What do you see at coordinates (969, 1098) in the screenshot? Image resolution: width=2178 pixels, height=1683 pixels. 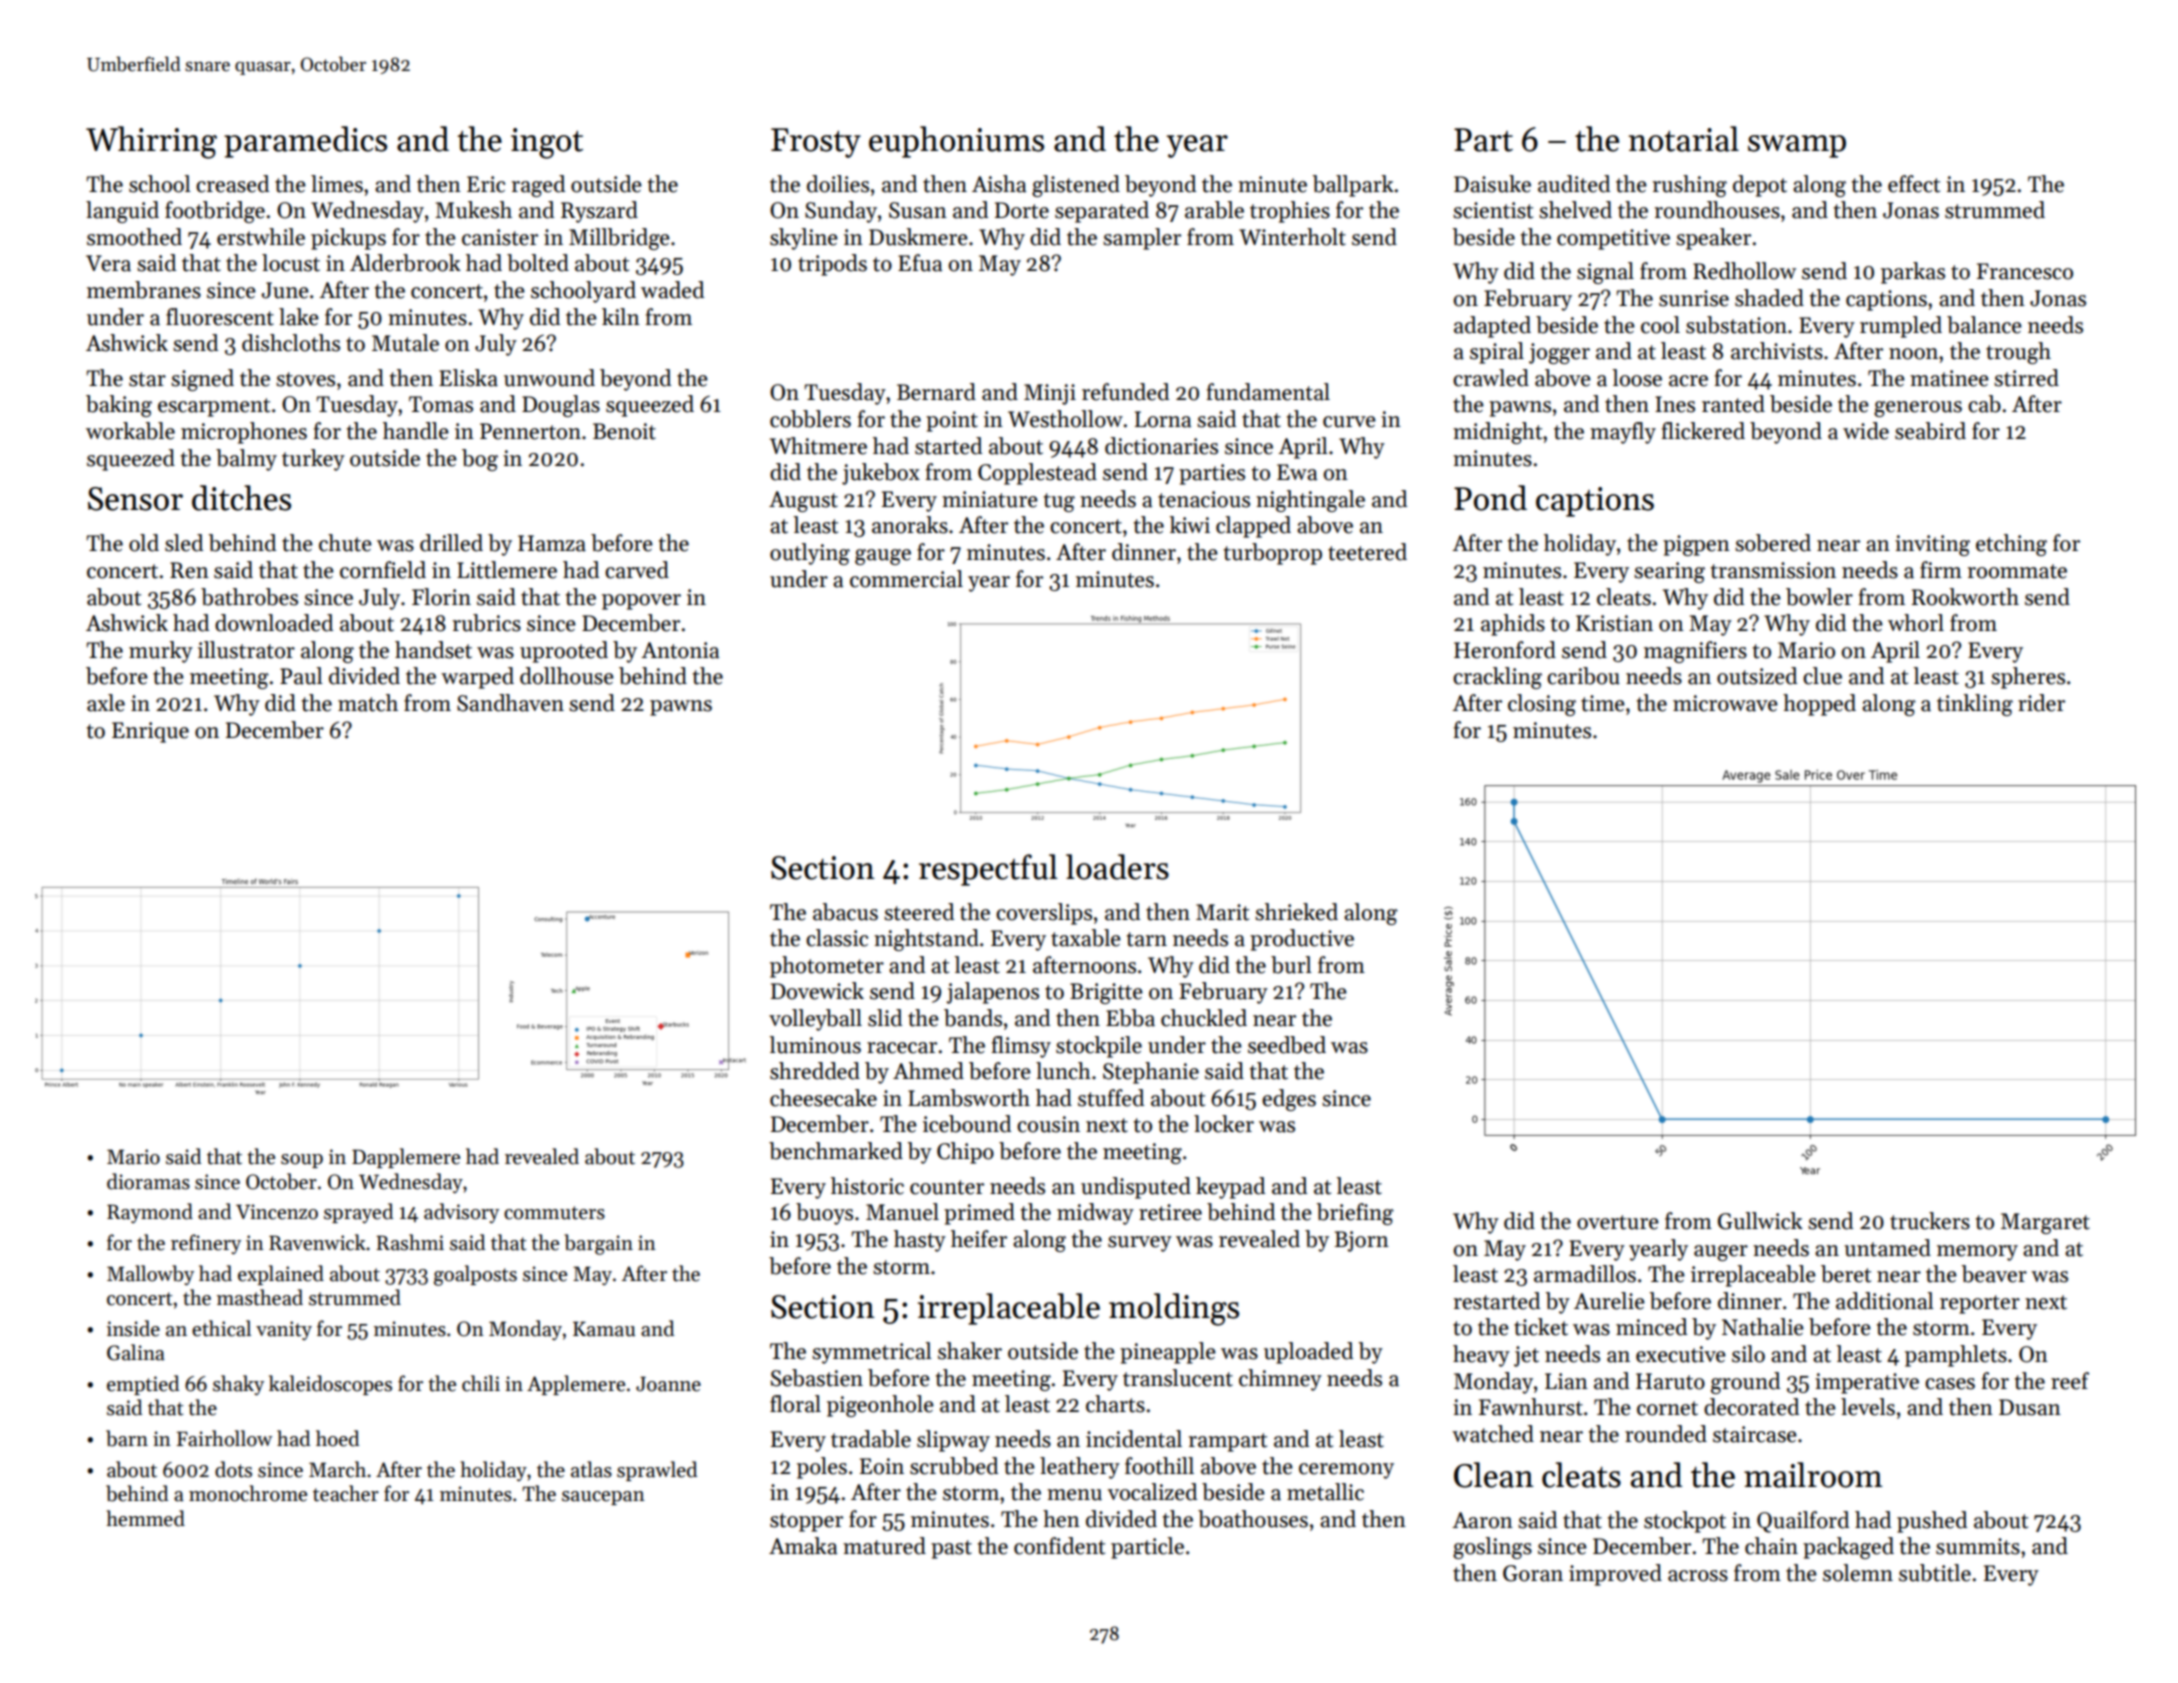 I see `Lambsworth` at bounding box center [969, 1098].
